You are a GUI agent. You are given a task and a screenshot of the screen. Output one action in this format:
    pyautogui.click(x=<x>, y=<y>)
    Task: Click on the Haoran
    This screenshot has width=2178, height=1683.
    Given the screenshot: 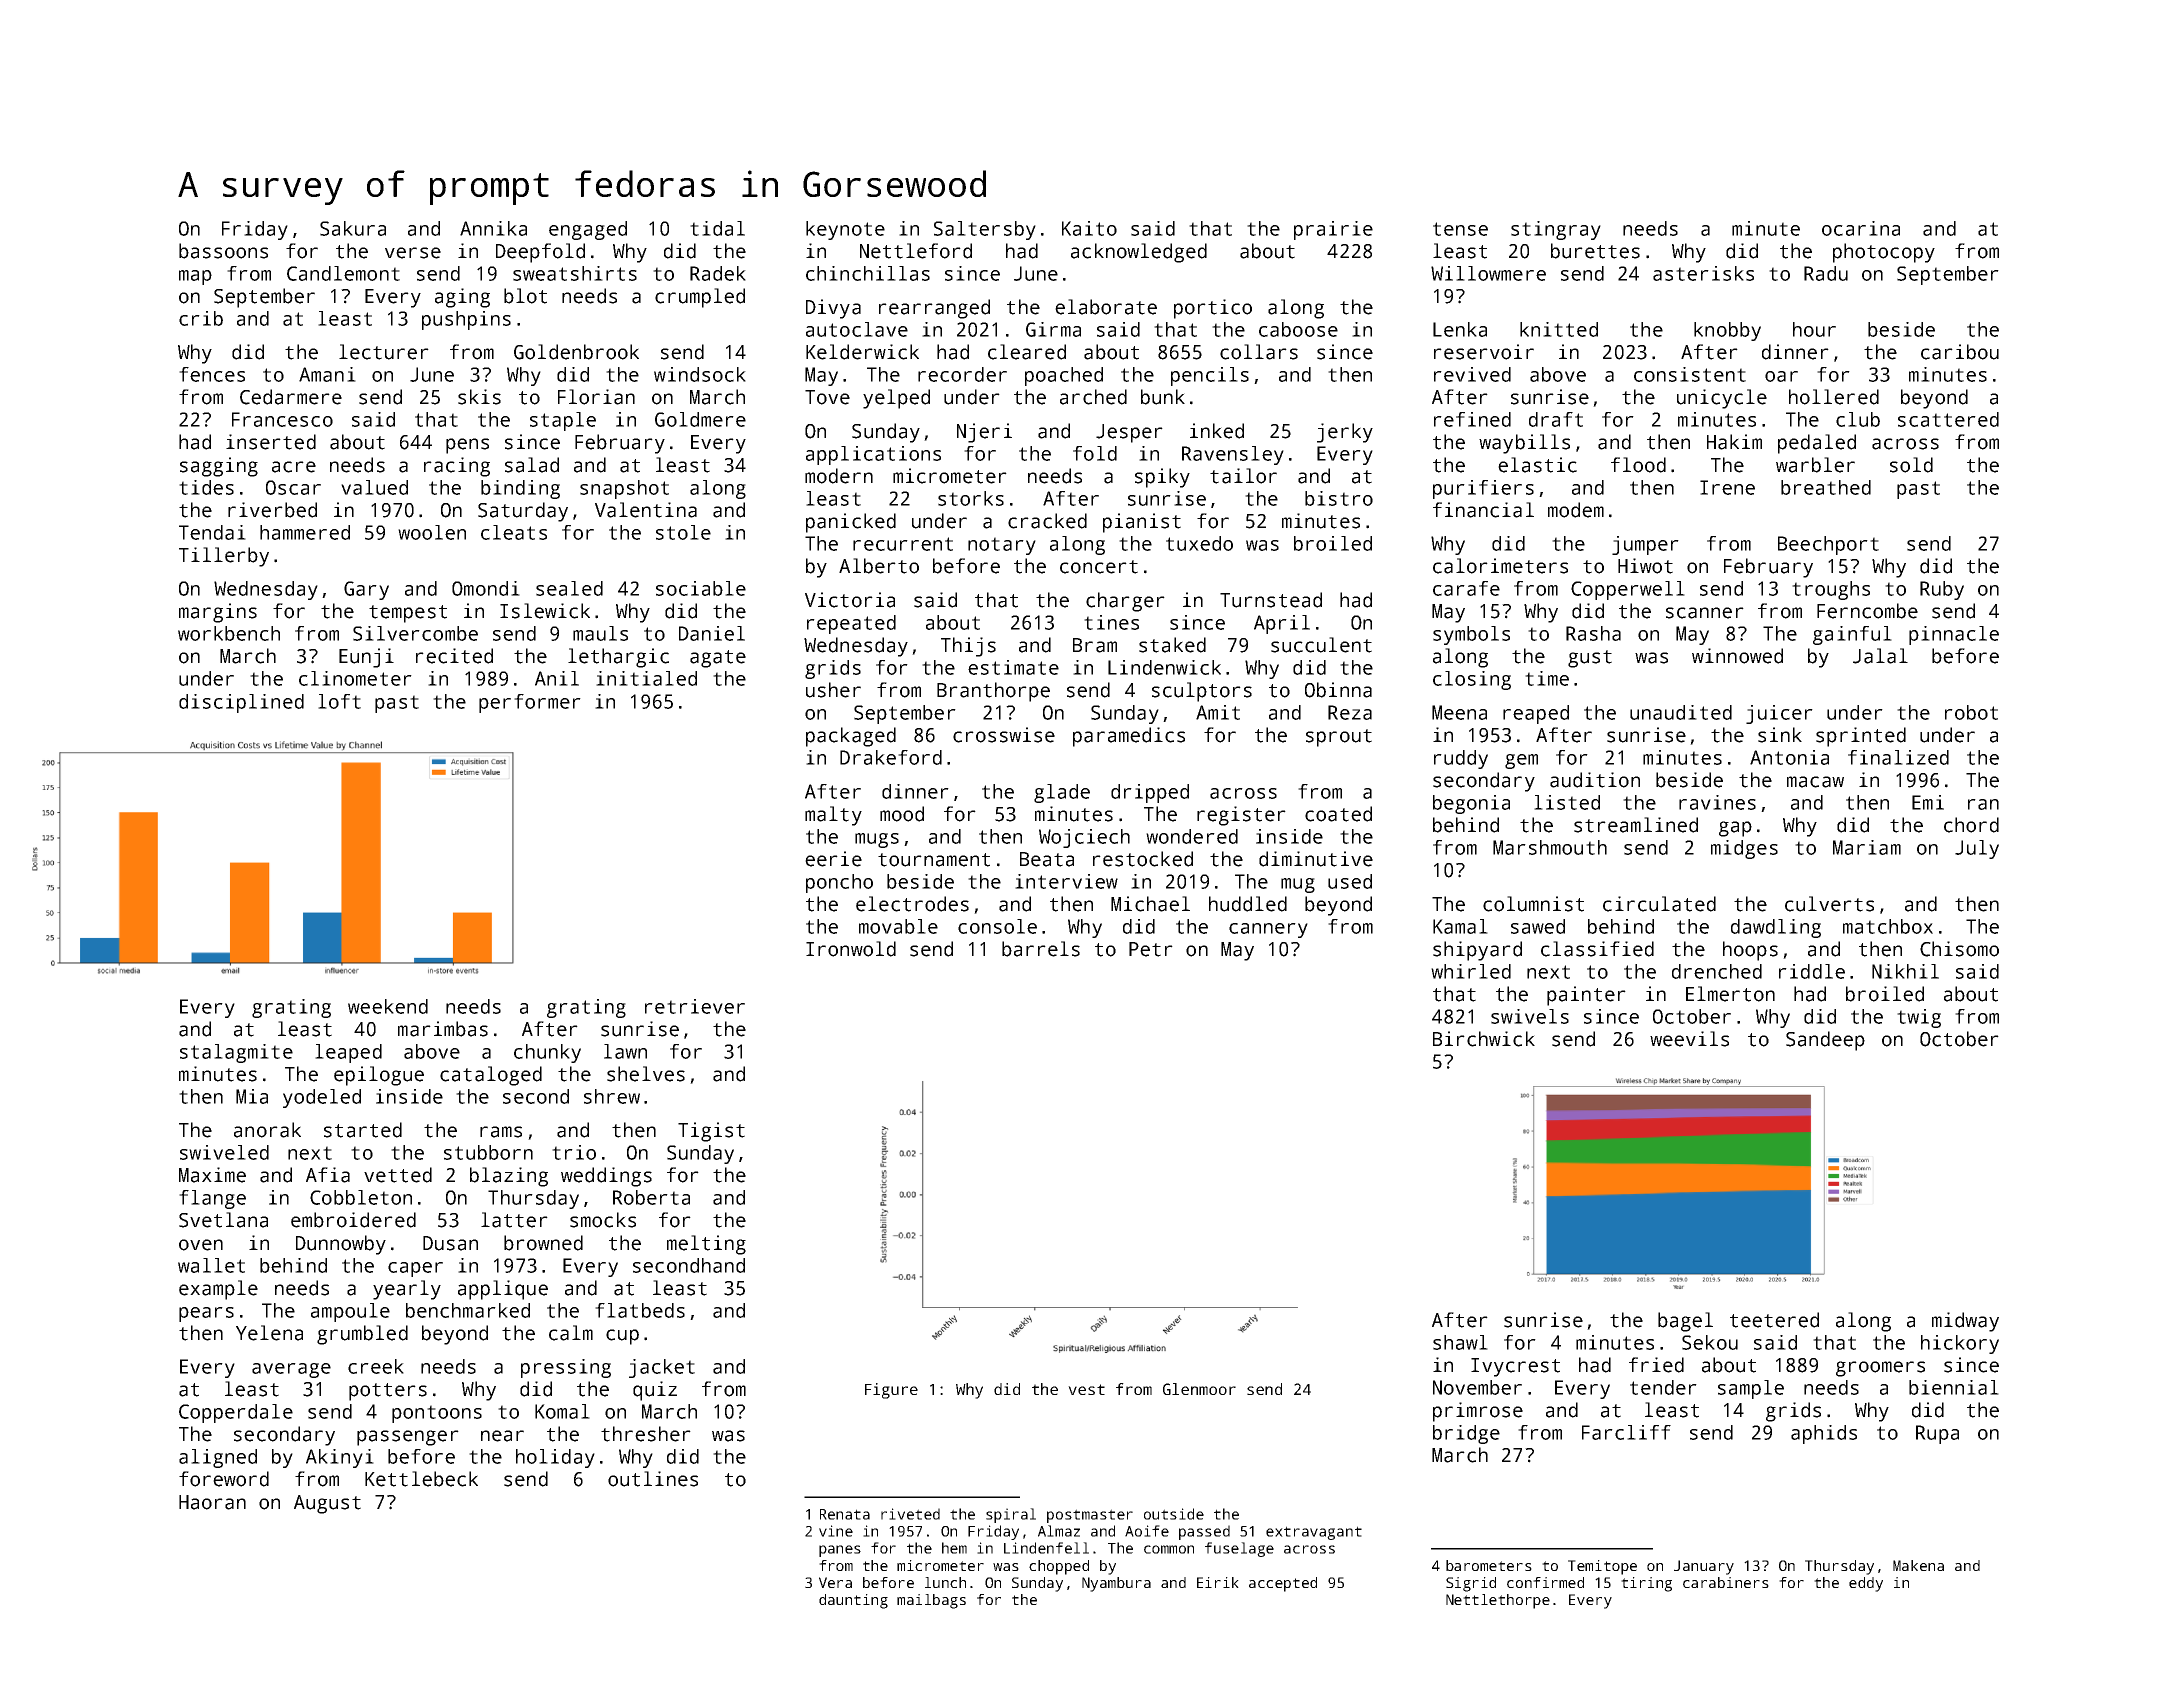 What is the action you would take?
    pyautogui.click(x=212, y=1502)
